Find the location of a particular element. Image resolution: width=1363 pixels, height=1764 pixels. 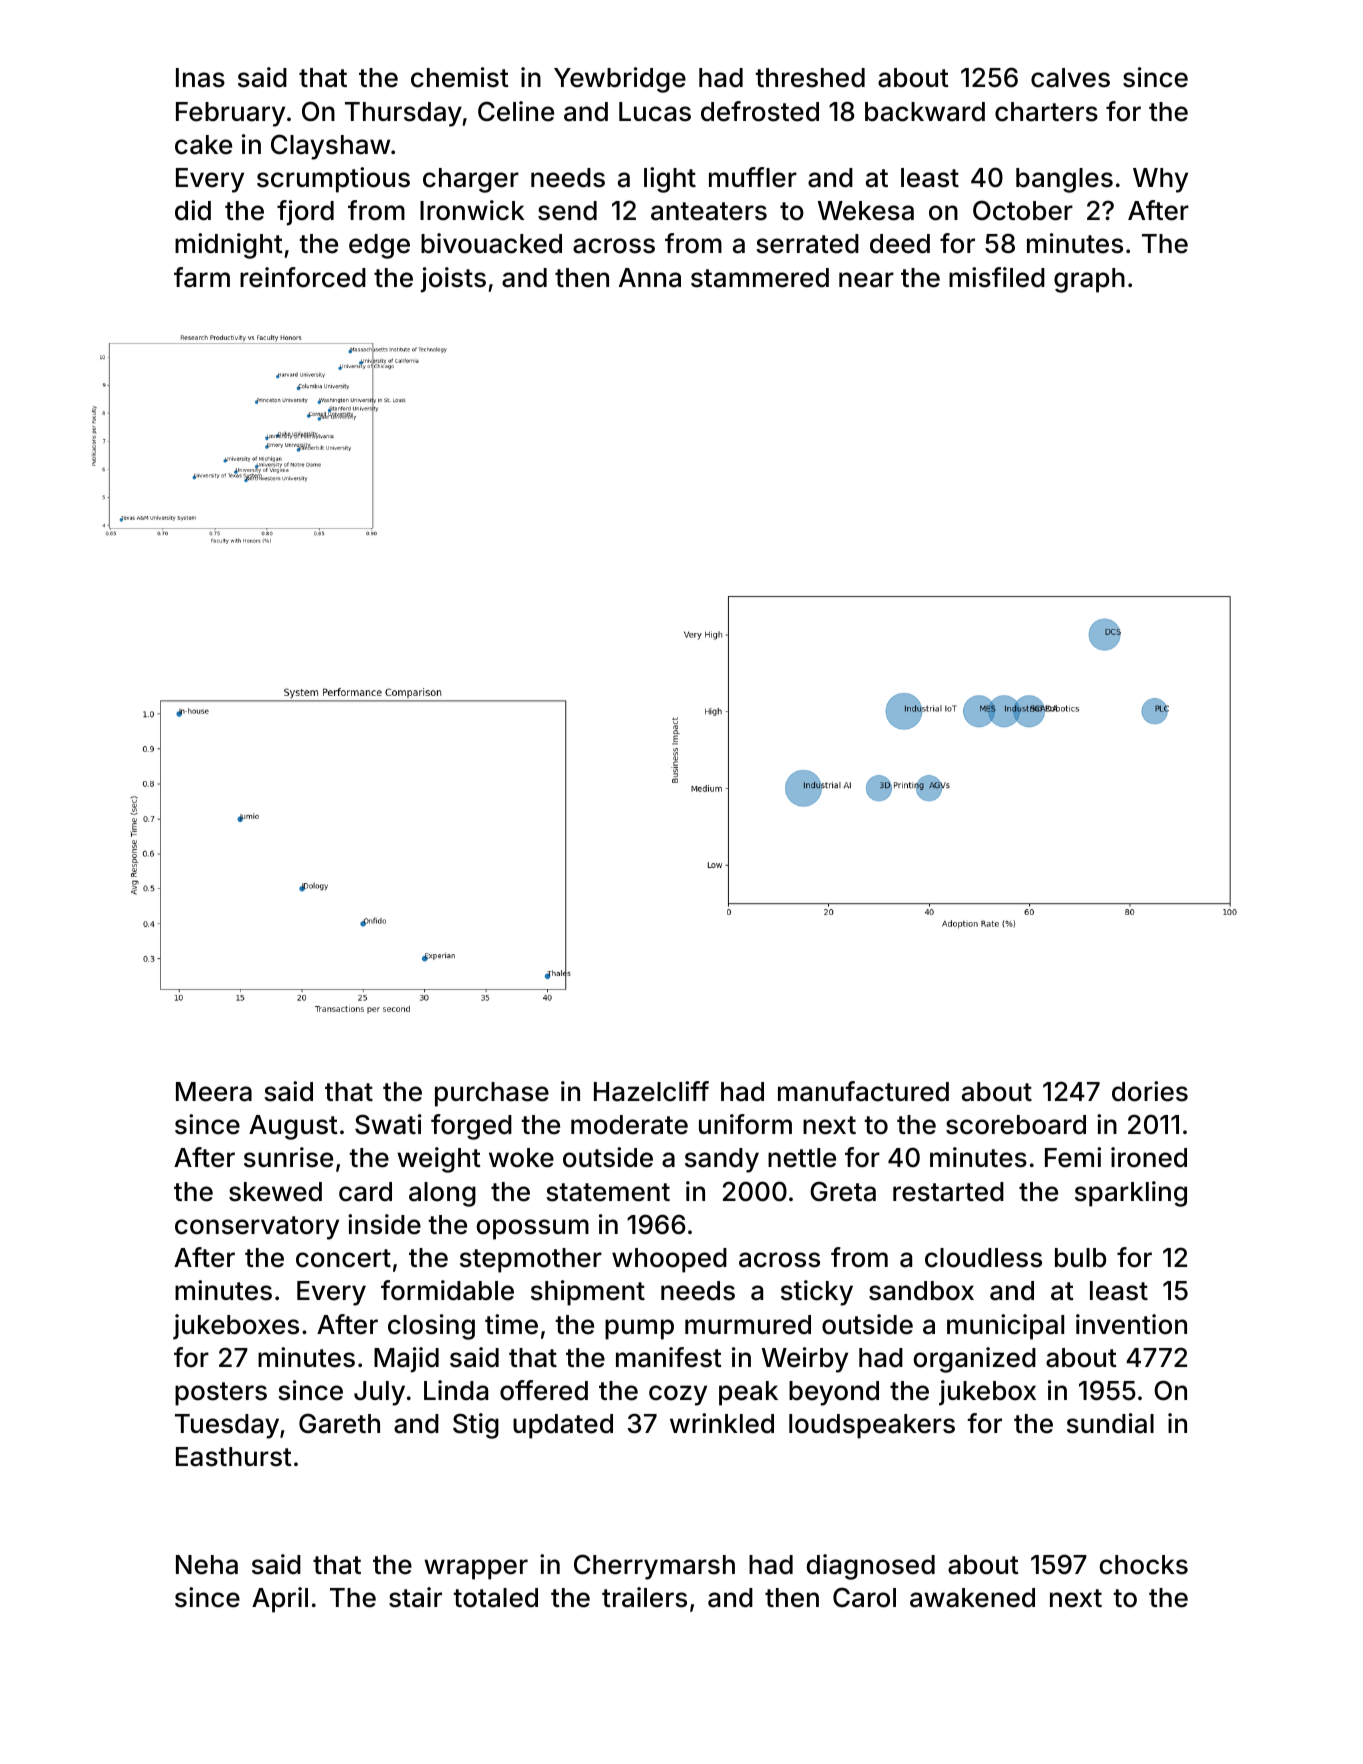

purchase is located at coordinates (492, 1094).
